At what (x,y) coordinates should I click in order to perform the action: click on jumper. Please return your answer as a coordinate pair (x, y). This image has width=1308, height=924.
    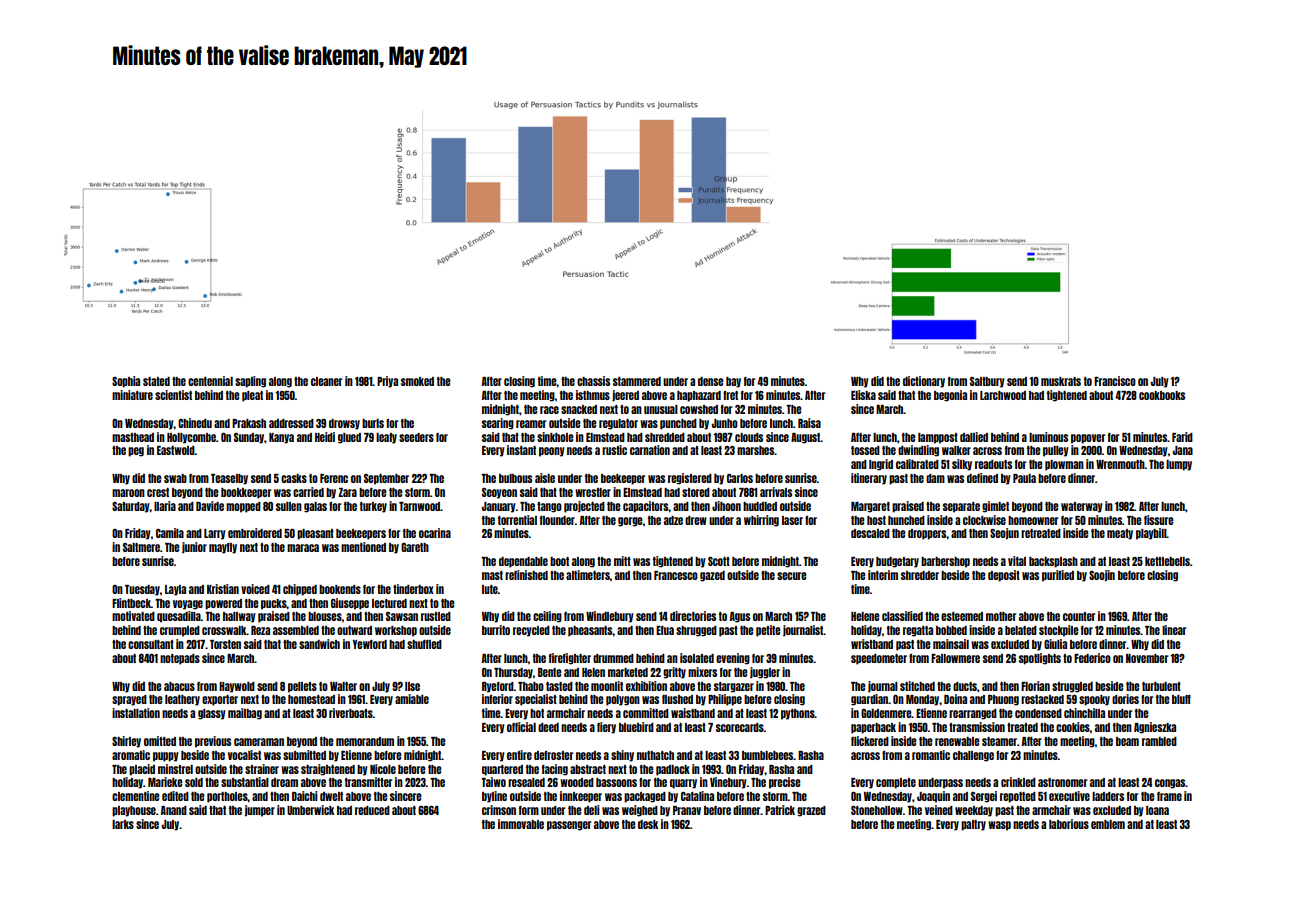
    Looking at the image, I should click on (259, 811).
